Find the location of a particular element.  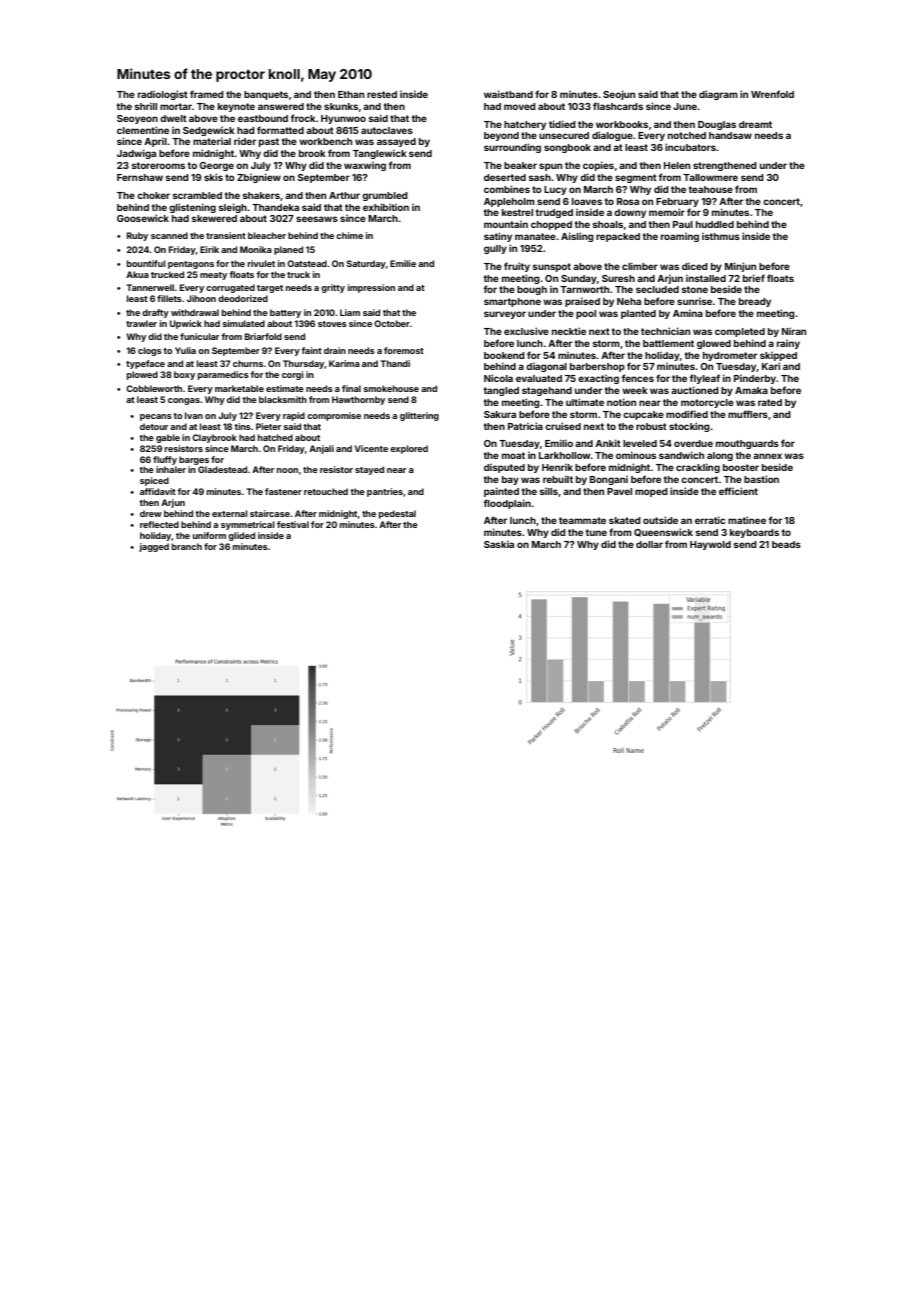

chime is located at coordinates (349, 235).
